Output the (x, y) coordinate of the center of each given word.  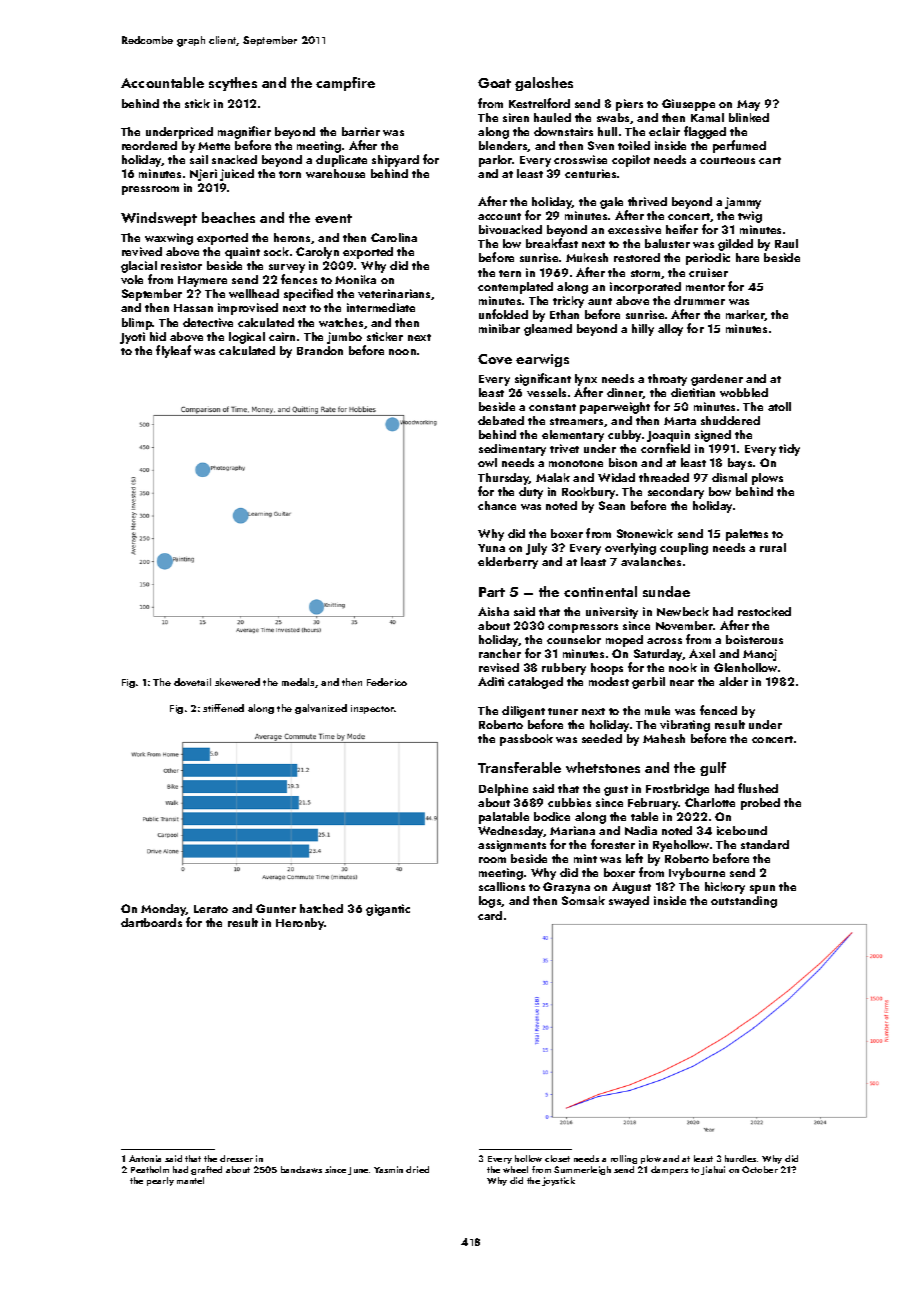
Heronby (300, 924)
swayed (629, 902)
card (490, 915)
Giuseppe (688, 105)
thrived (647, 201)
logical (247, 338)
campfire (345, 84)
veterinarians (394, 293)
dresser (236, 1158)
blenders (503, 146)
